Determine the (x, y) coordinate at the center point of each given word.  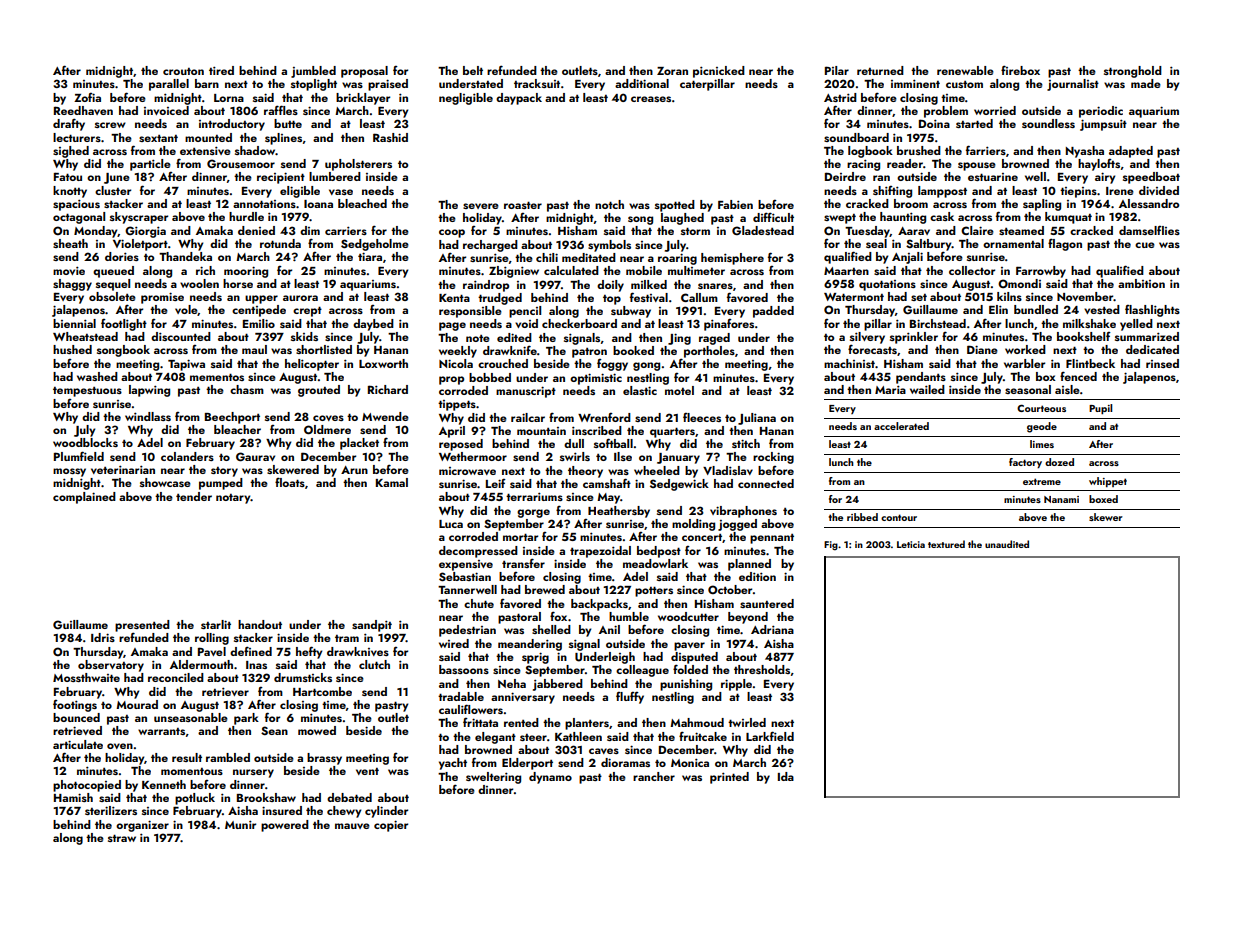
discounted (181, 336)
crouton (183, 71)
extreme (1042, 481)
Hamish (73, 797)
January (678, 458)
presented (142, 626)
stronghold (1133, 72)
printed (729, 778)
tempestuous (87, 392)
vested (1102, 309)
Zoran (672, 71)
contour (899, 517)
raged (714, 339)
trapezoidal (600, 552)
